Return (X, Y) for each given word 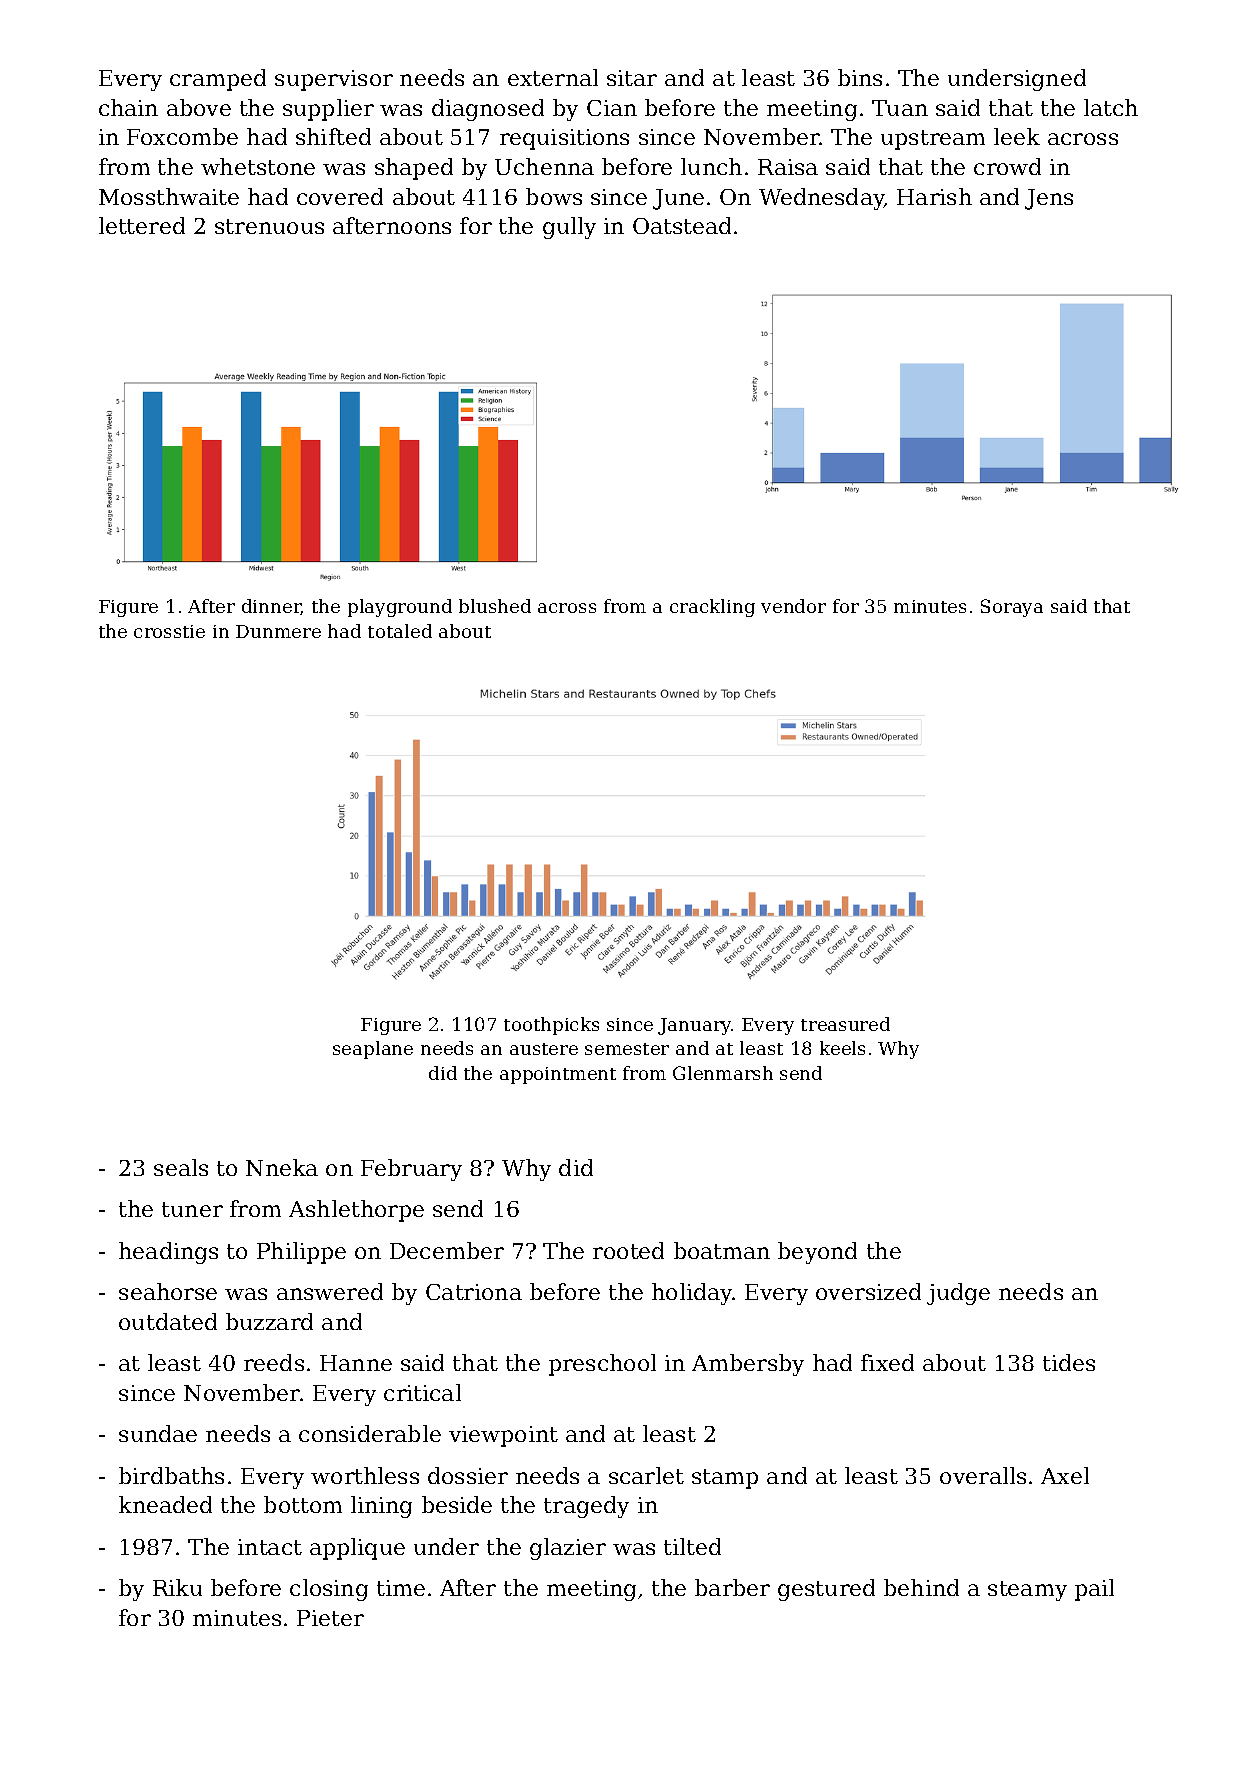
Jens (1049, 199)
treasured (845, 1024)
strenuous (269, 226)
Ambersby (748, 1365)
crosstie (169, 631)
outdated (168, 1321)
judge (958, 1294)
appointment (558, 1075)
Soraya (1012, 608)
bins (860, 77)
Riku (177, 1587)
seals (181, 1167)
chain (128, 107)
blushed (495, 606)
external (553, 77)
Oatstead (682, 225)
